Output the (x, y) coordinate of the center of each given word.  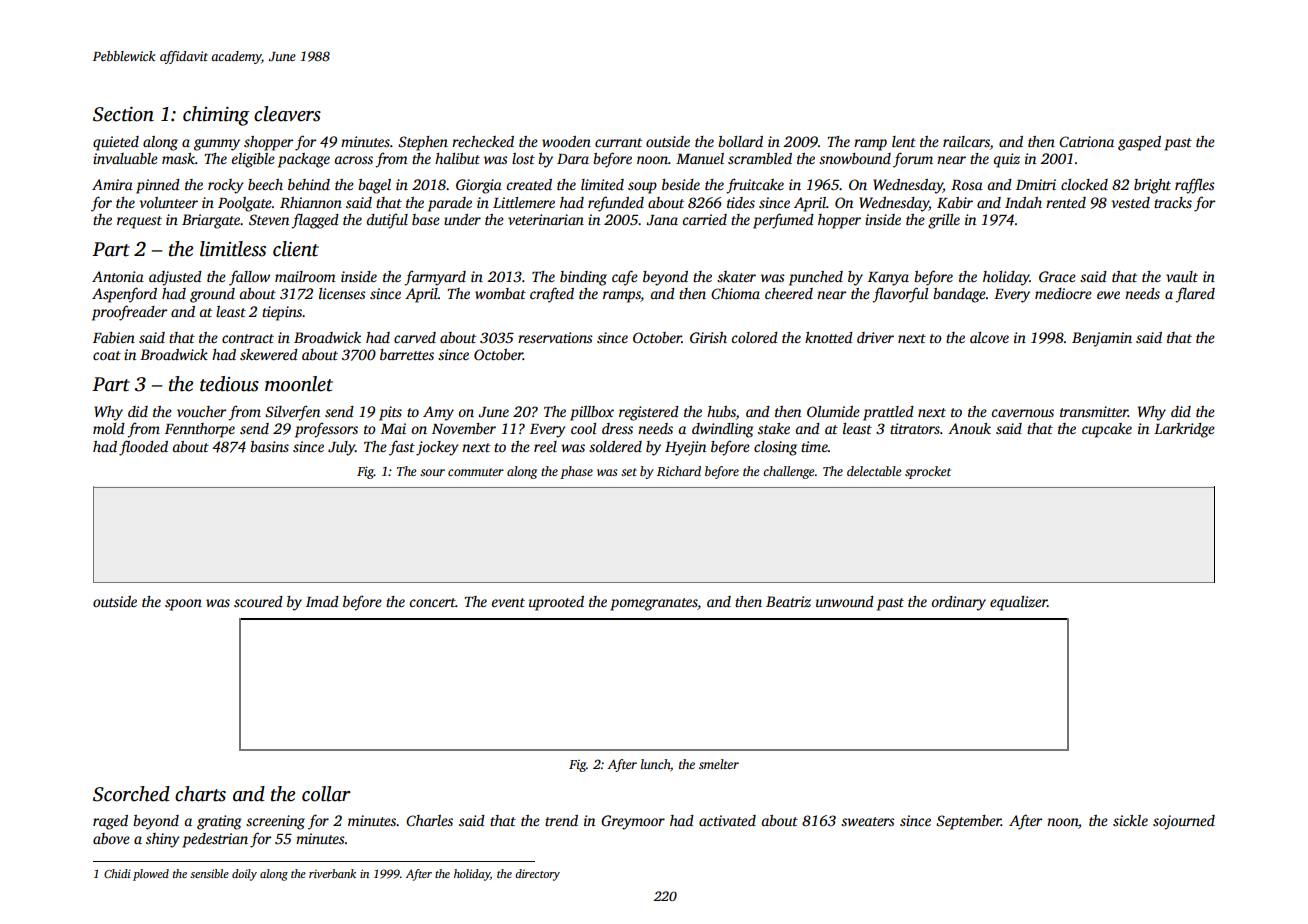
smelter (719, 764)
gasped (1139, 143)
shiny (163, 840)
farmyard (435, 278)
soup (642, 188)
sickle (1130, 820)
